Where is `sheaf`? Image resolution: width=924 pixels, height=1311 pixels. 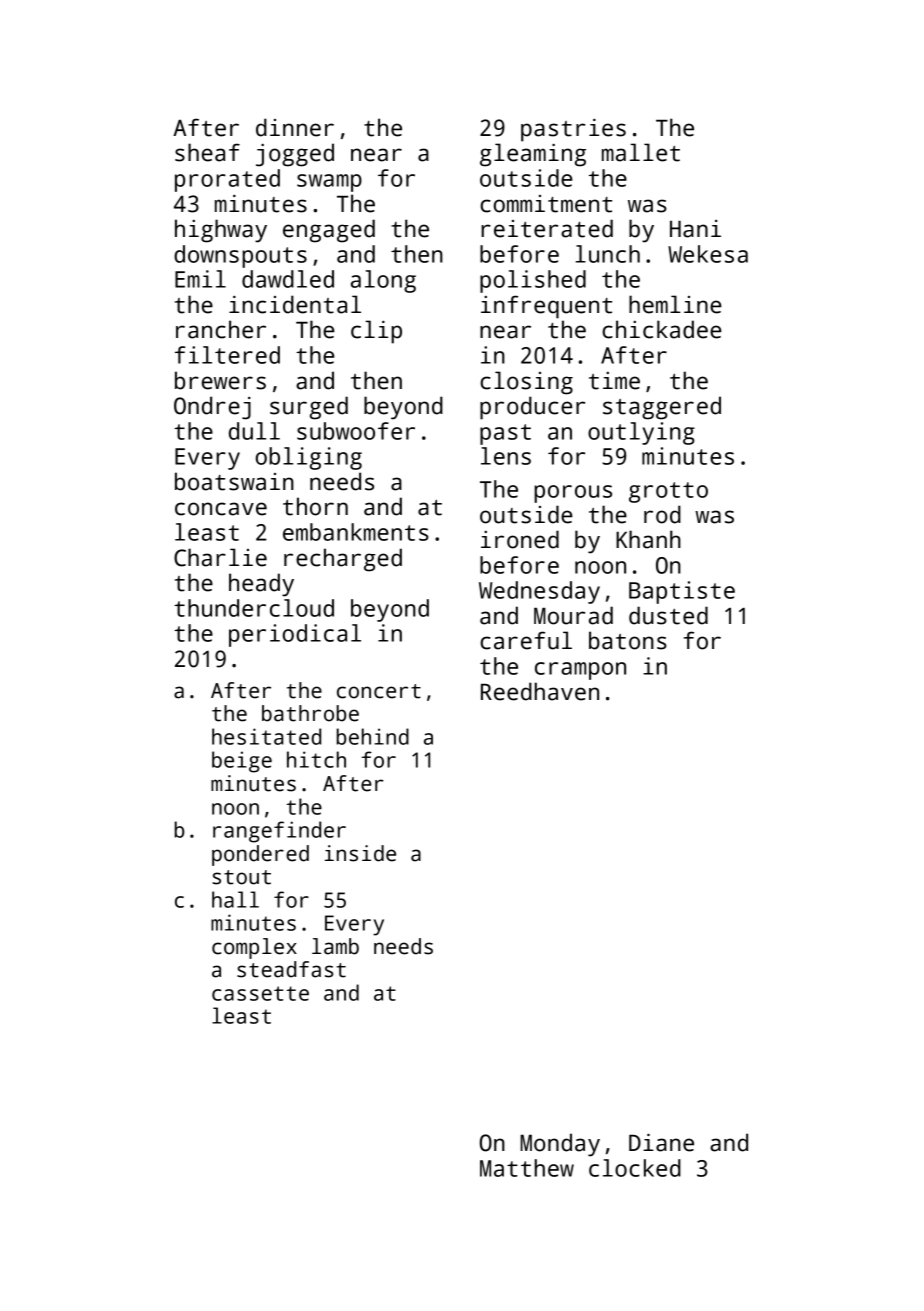 sheaf is located at coordinates (207, 152).
